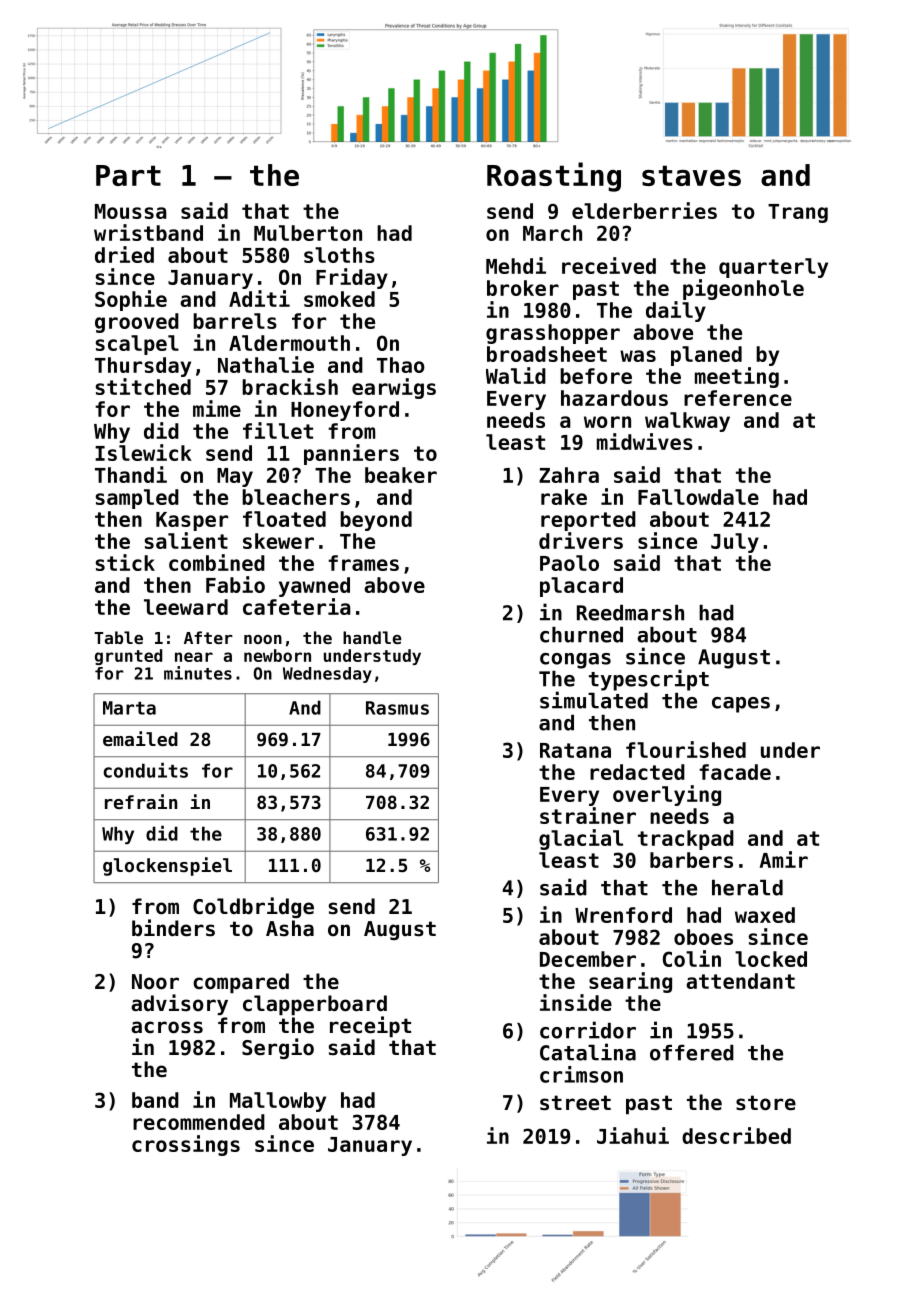 Image resolution: width=924 pixels, height=1311 pixels. Describe the element at coordinates (290, 386) in the screenshot. I see `brackish` at that location.
